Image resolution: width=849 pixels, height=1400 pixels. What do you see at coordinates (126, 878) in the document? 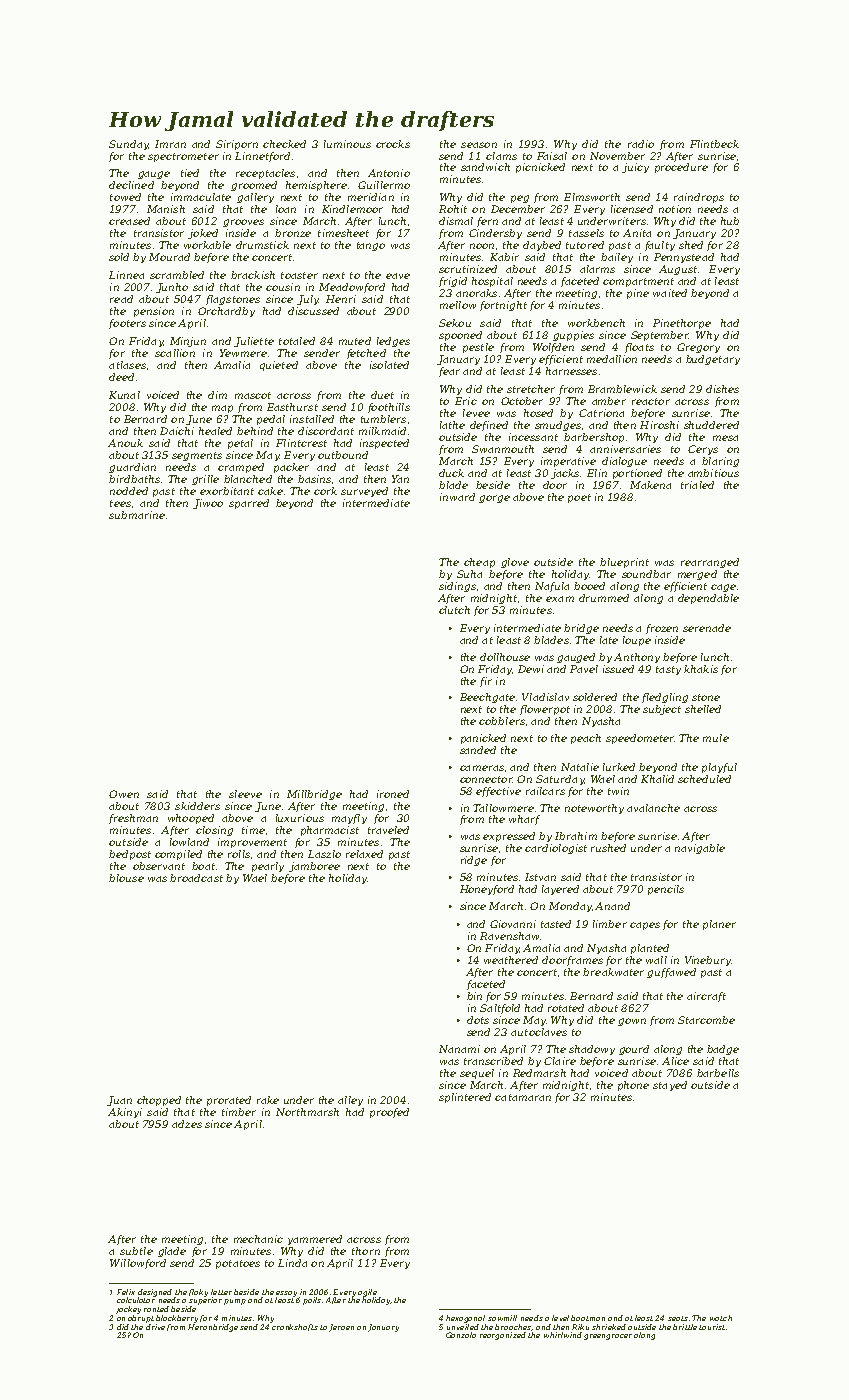
I see `blouse` at bounding box center [126, 878].
